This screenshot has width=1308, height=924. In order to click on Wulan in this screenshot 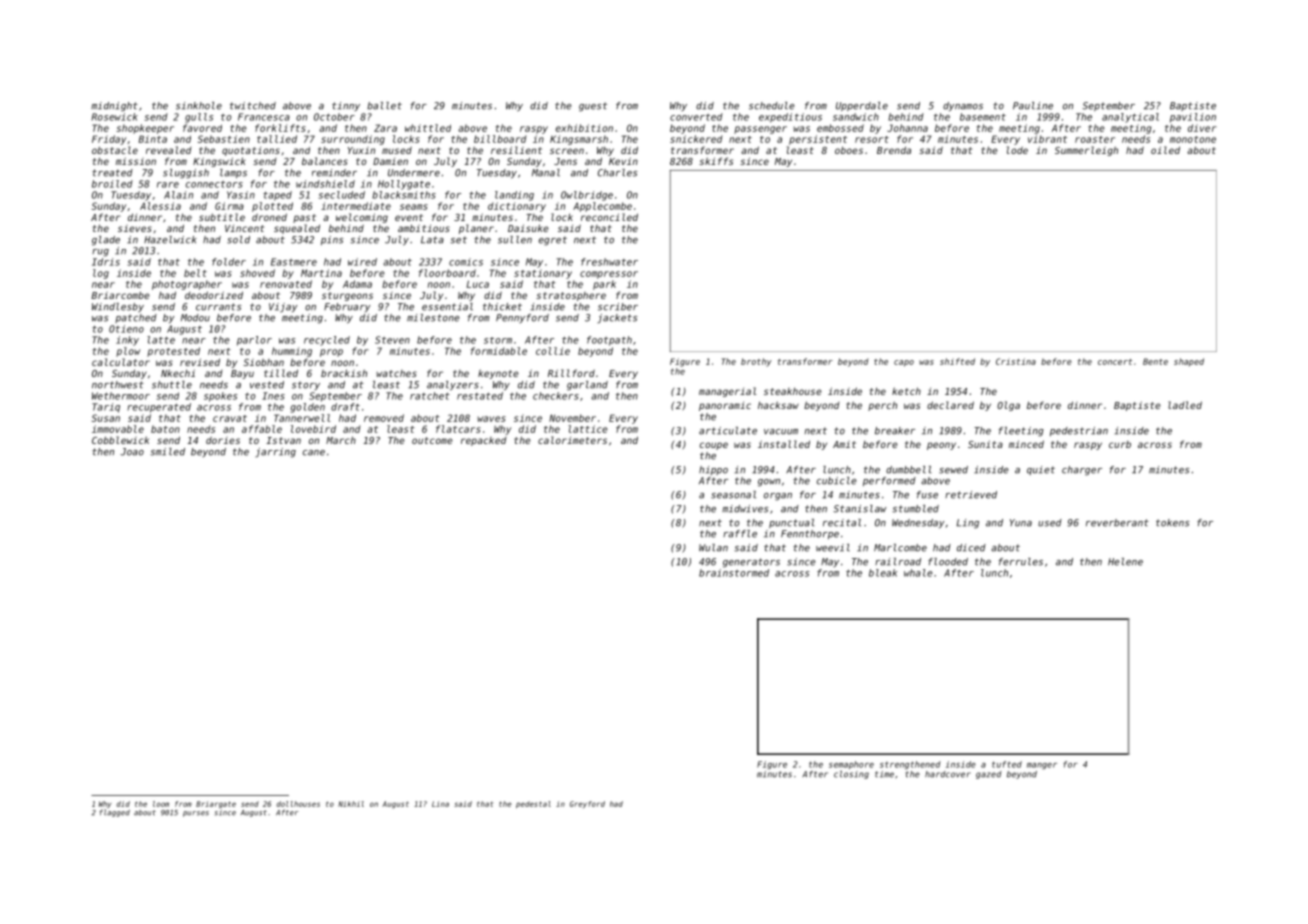, I will do `click(713, 548)`.
